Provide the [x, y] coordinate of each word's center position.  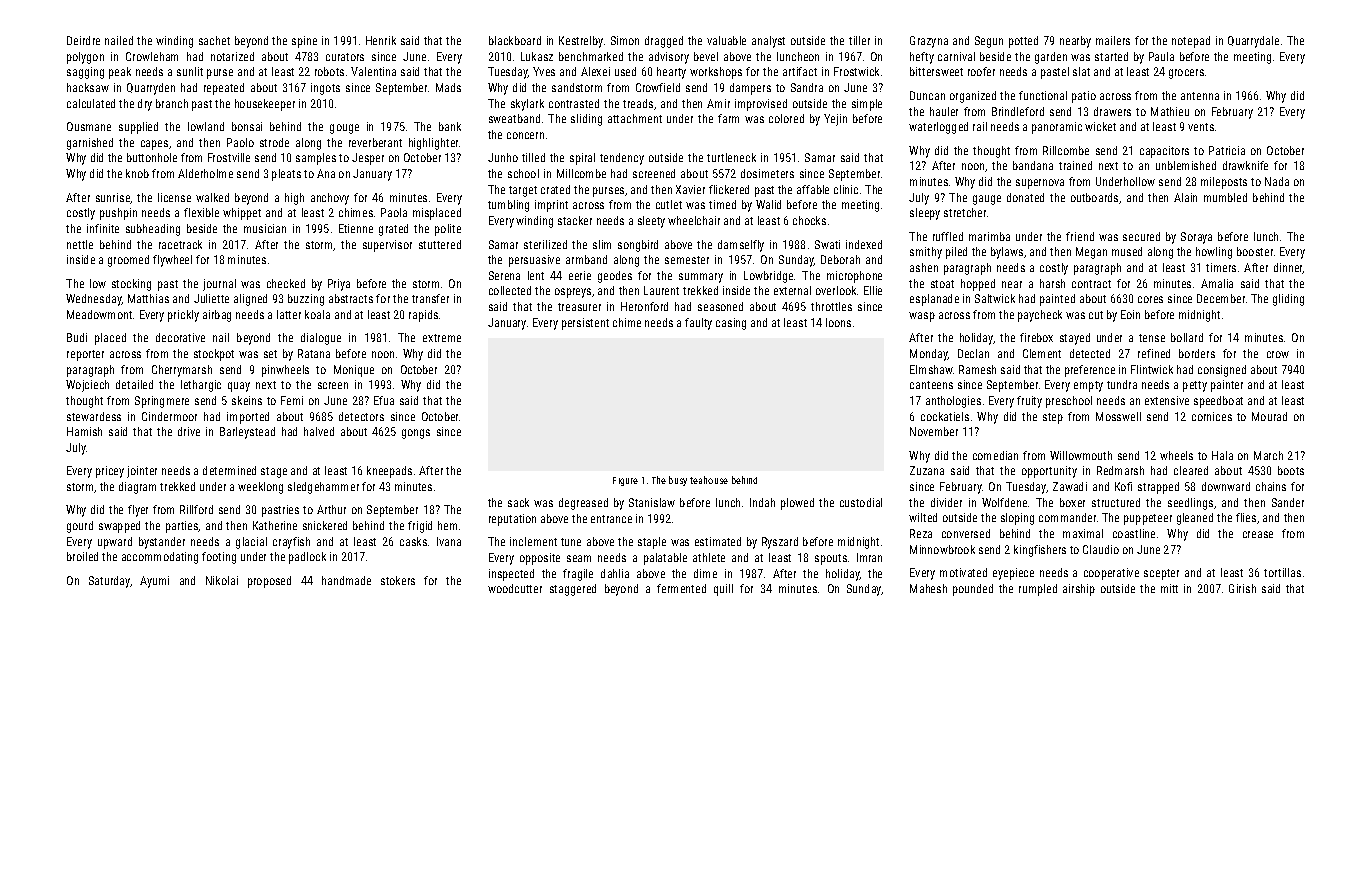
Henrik [381, 40]
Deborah [840, 259]
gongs [416, 434]
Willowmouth [1081, 455]
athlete [709, 557]
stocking [131, 285]
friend [1080, 236]
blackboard [515, 40]
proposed [269, 582]
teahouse [709, 480]
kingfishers [1040, 551]
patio [1084, 97]
